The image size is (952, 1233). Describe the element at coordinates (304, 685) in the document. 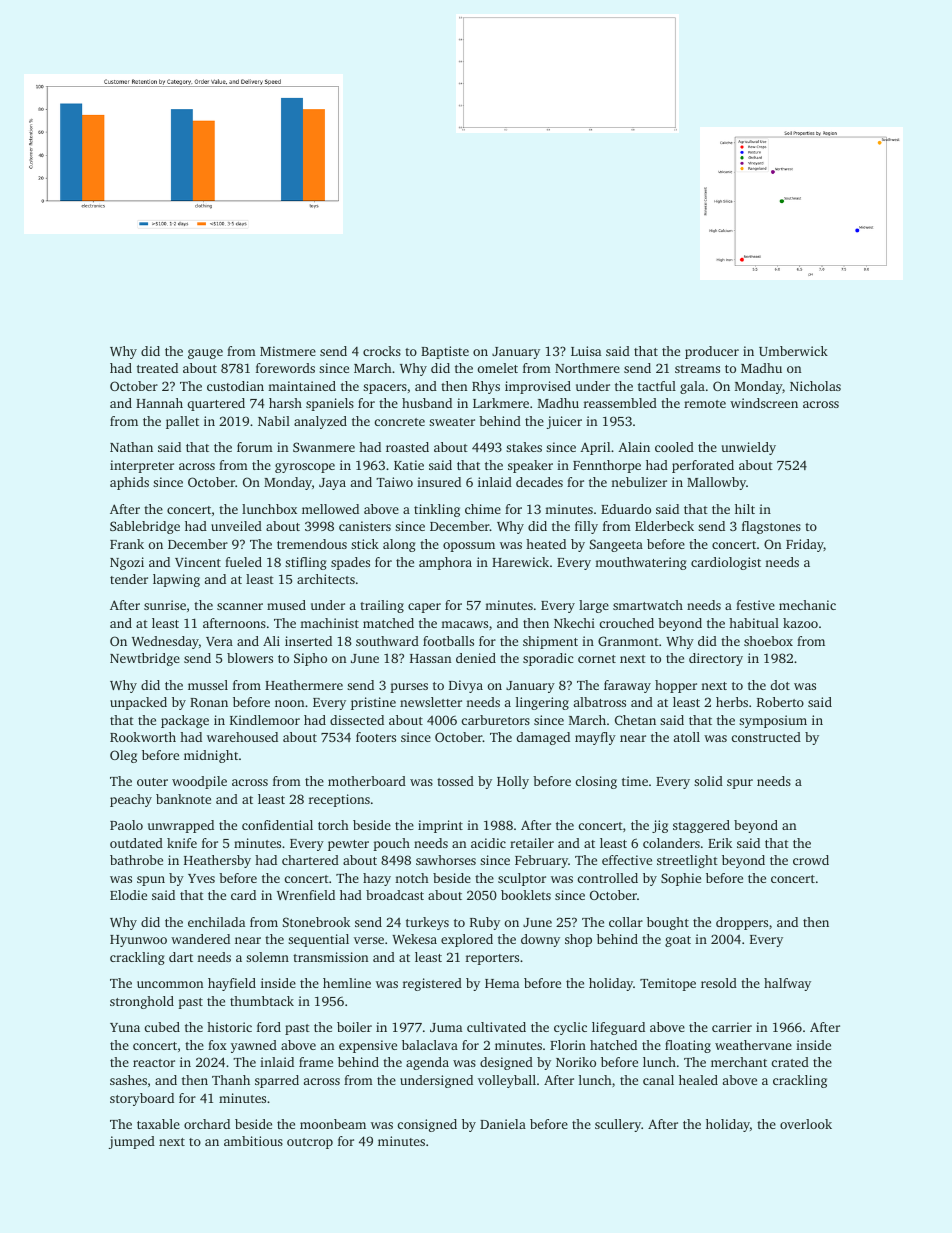

I see `Heathermere` at that location.
